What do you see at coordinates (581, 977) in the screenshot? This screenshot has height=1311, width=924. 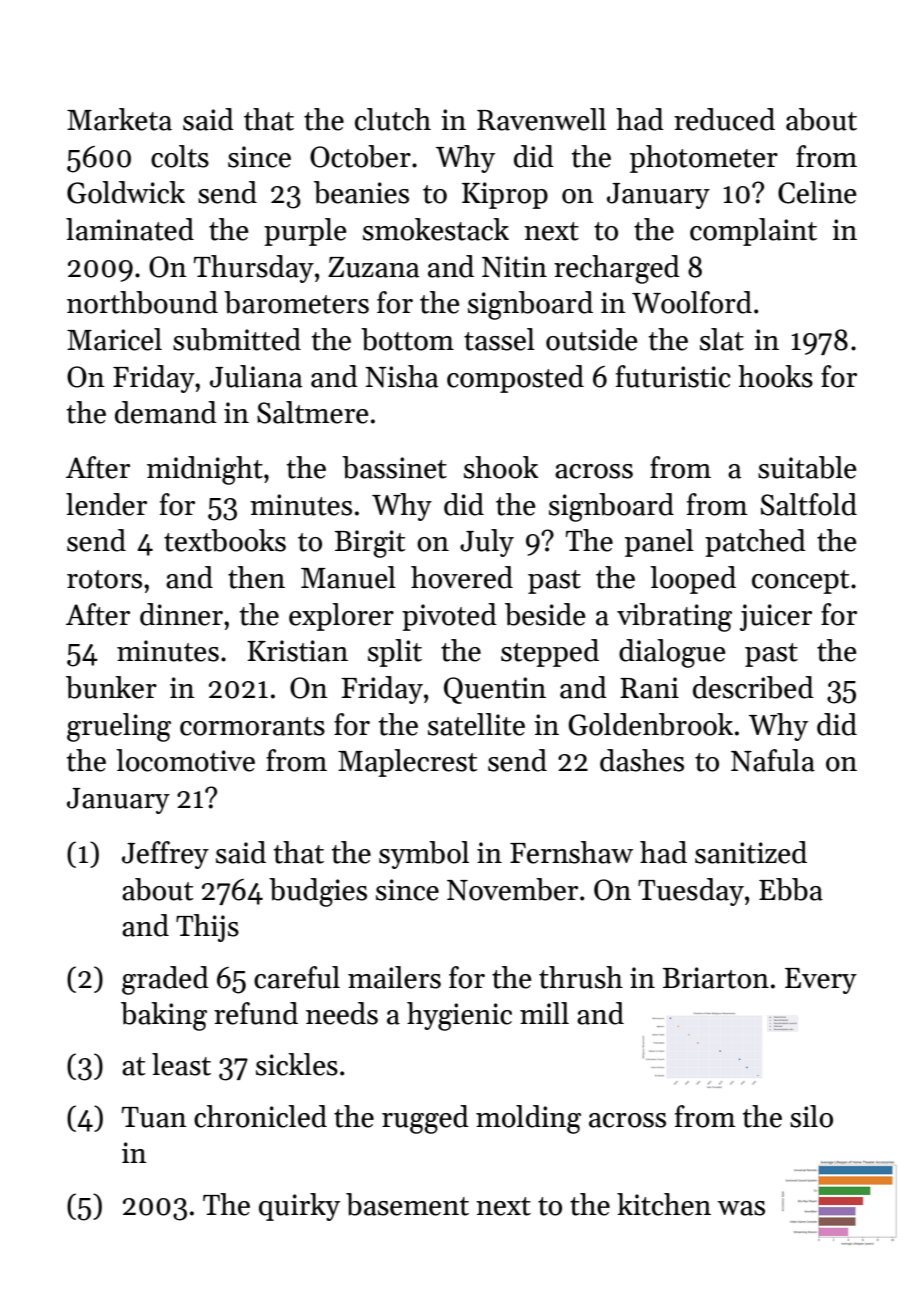 I see `thrush` at bounding box center [581, 977].
